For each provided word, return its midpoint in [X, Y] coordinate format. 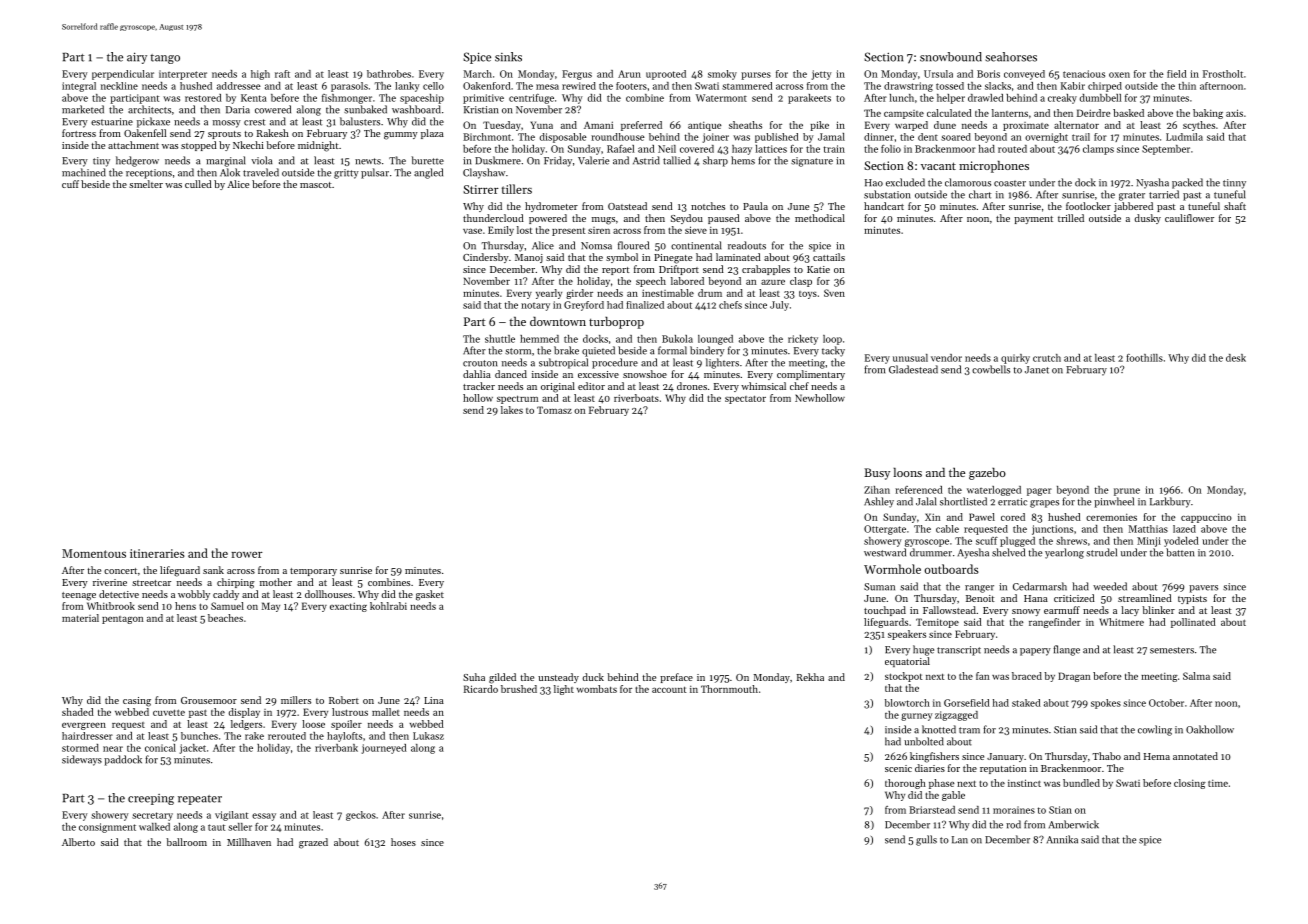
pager [1039, 492]
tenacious [1084, 74]
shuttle [500, 339]
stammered [747, 86]
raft [282, 74]
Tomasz [554, 410]
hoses [403, 842]
